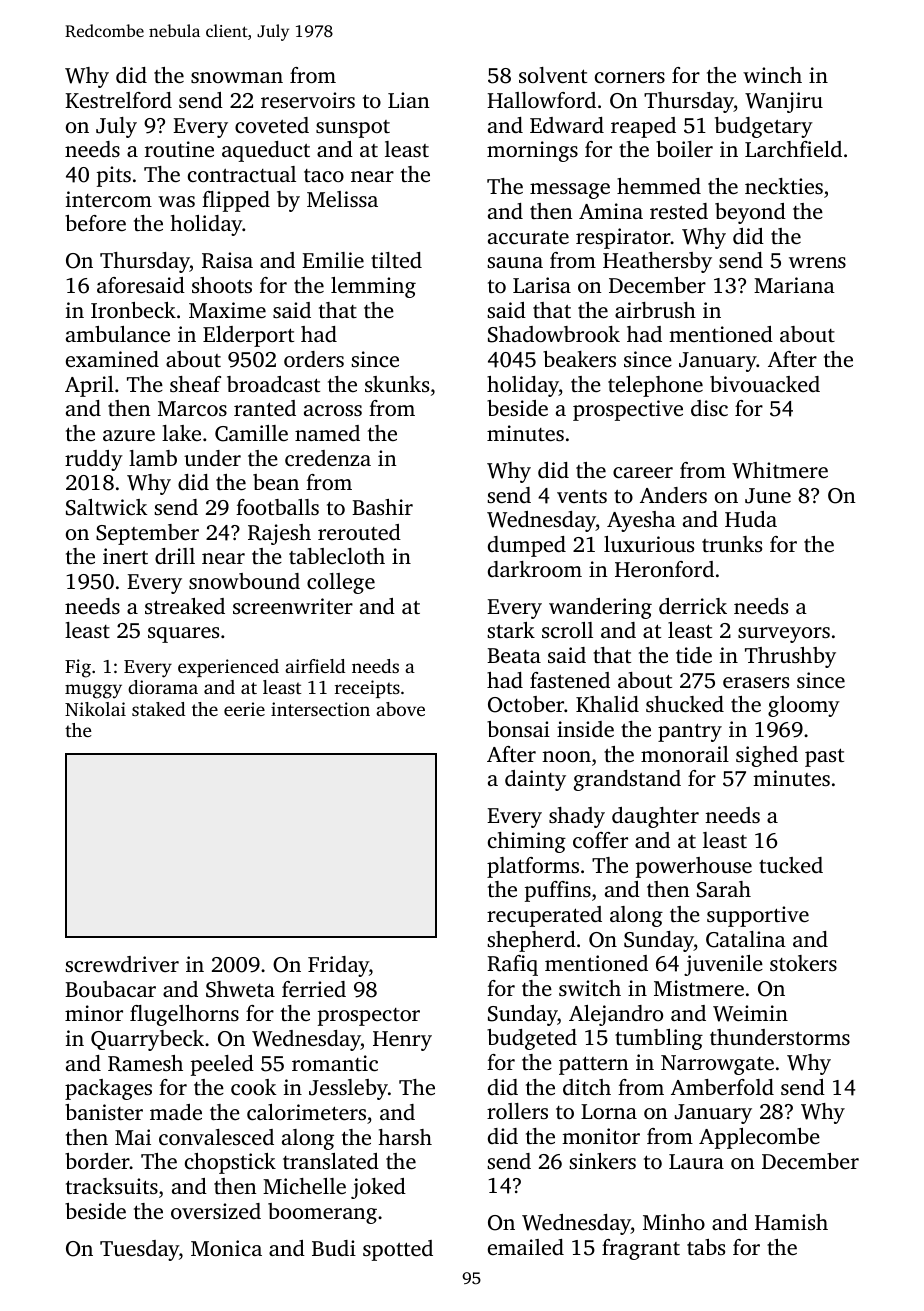  I want to click on ditch, so click(587, 1087).
